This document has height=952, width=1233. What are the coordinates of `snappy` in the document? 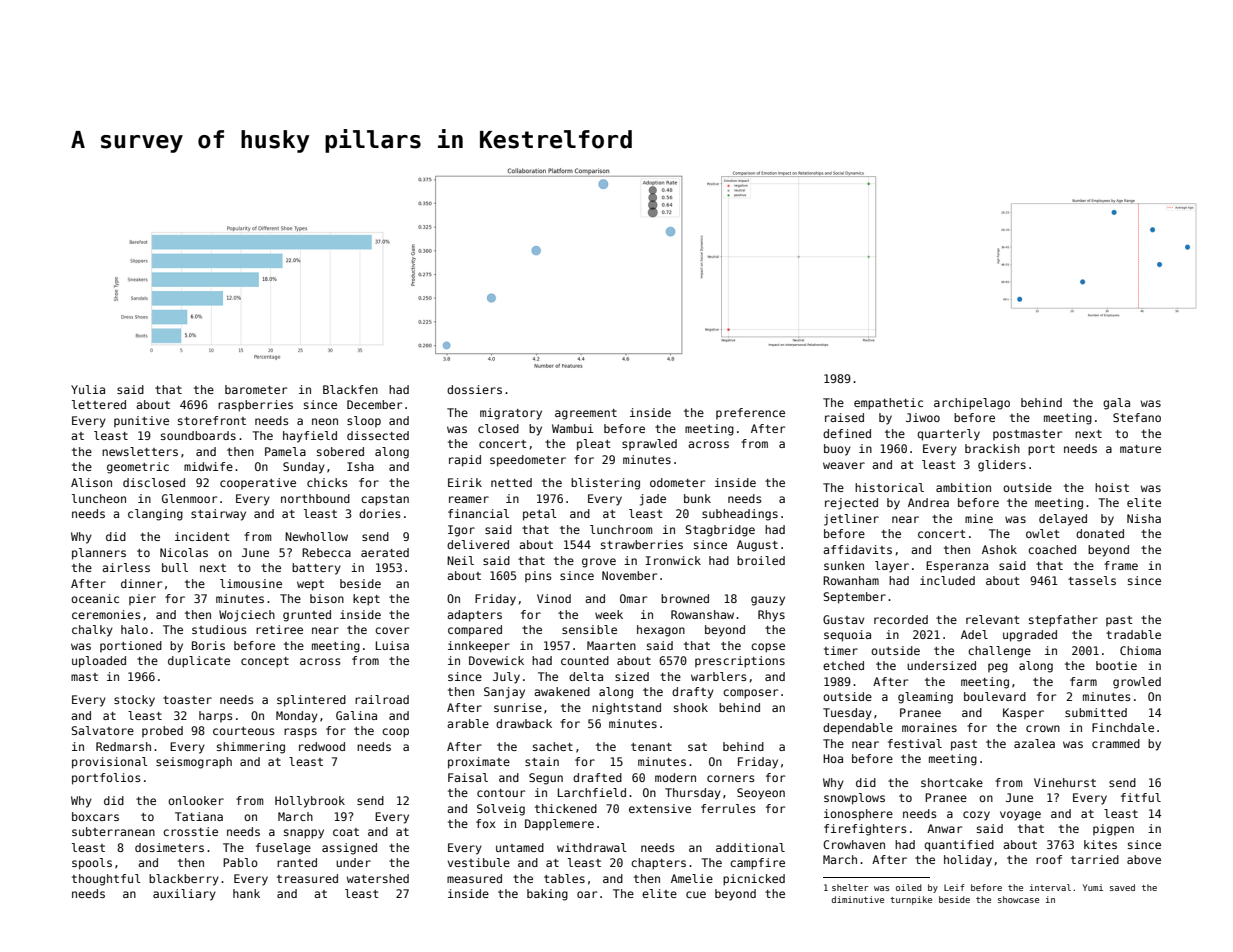 It's located at (304, 834).
